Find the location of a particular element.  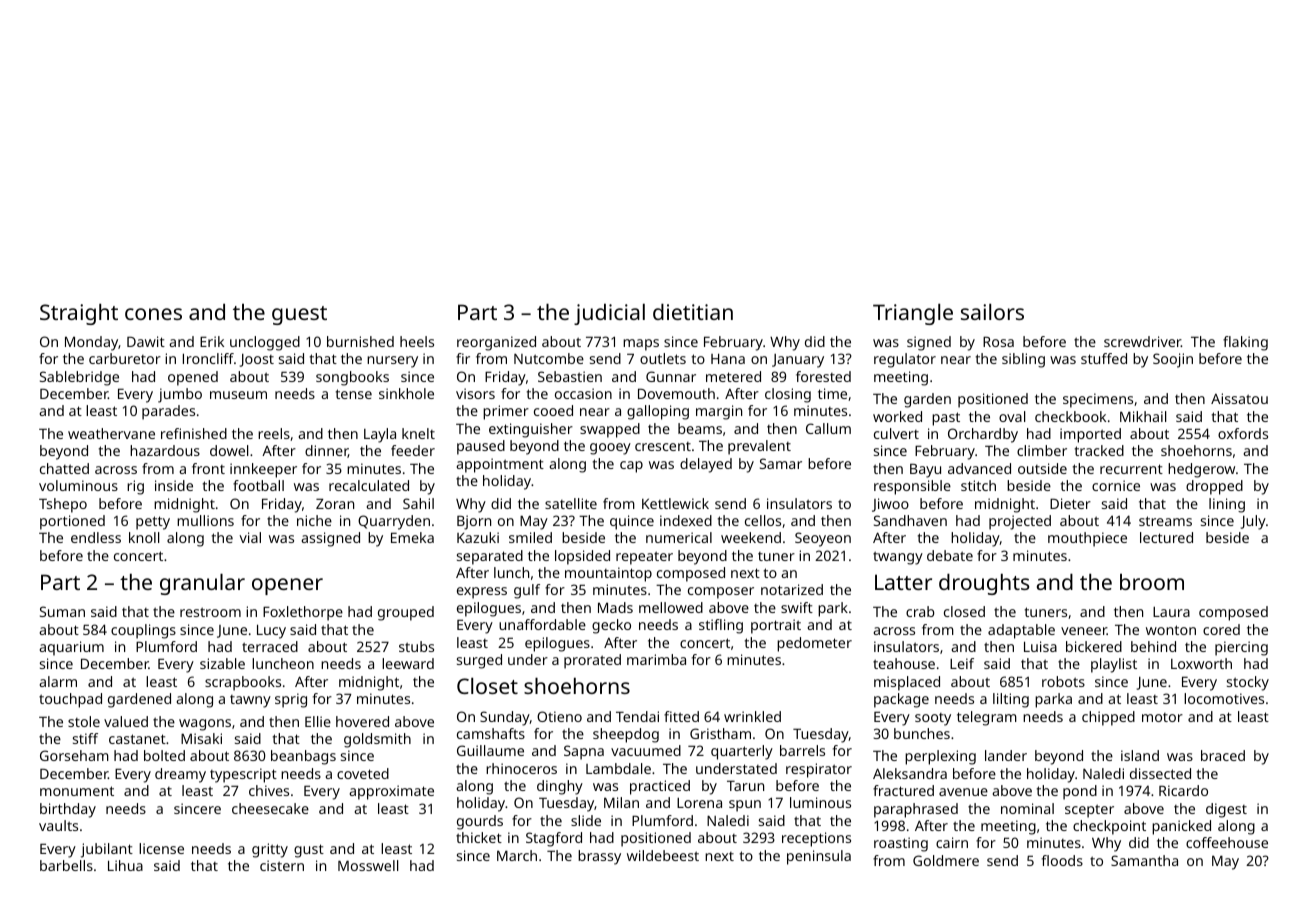

tawny is located at coordinates (250, 701).
